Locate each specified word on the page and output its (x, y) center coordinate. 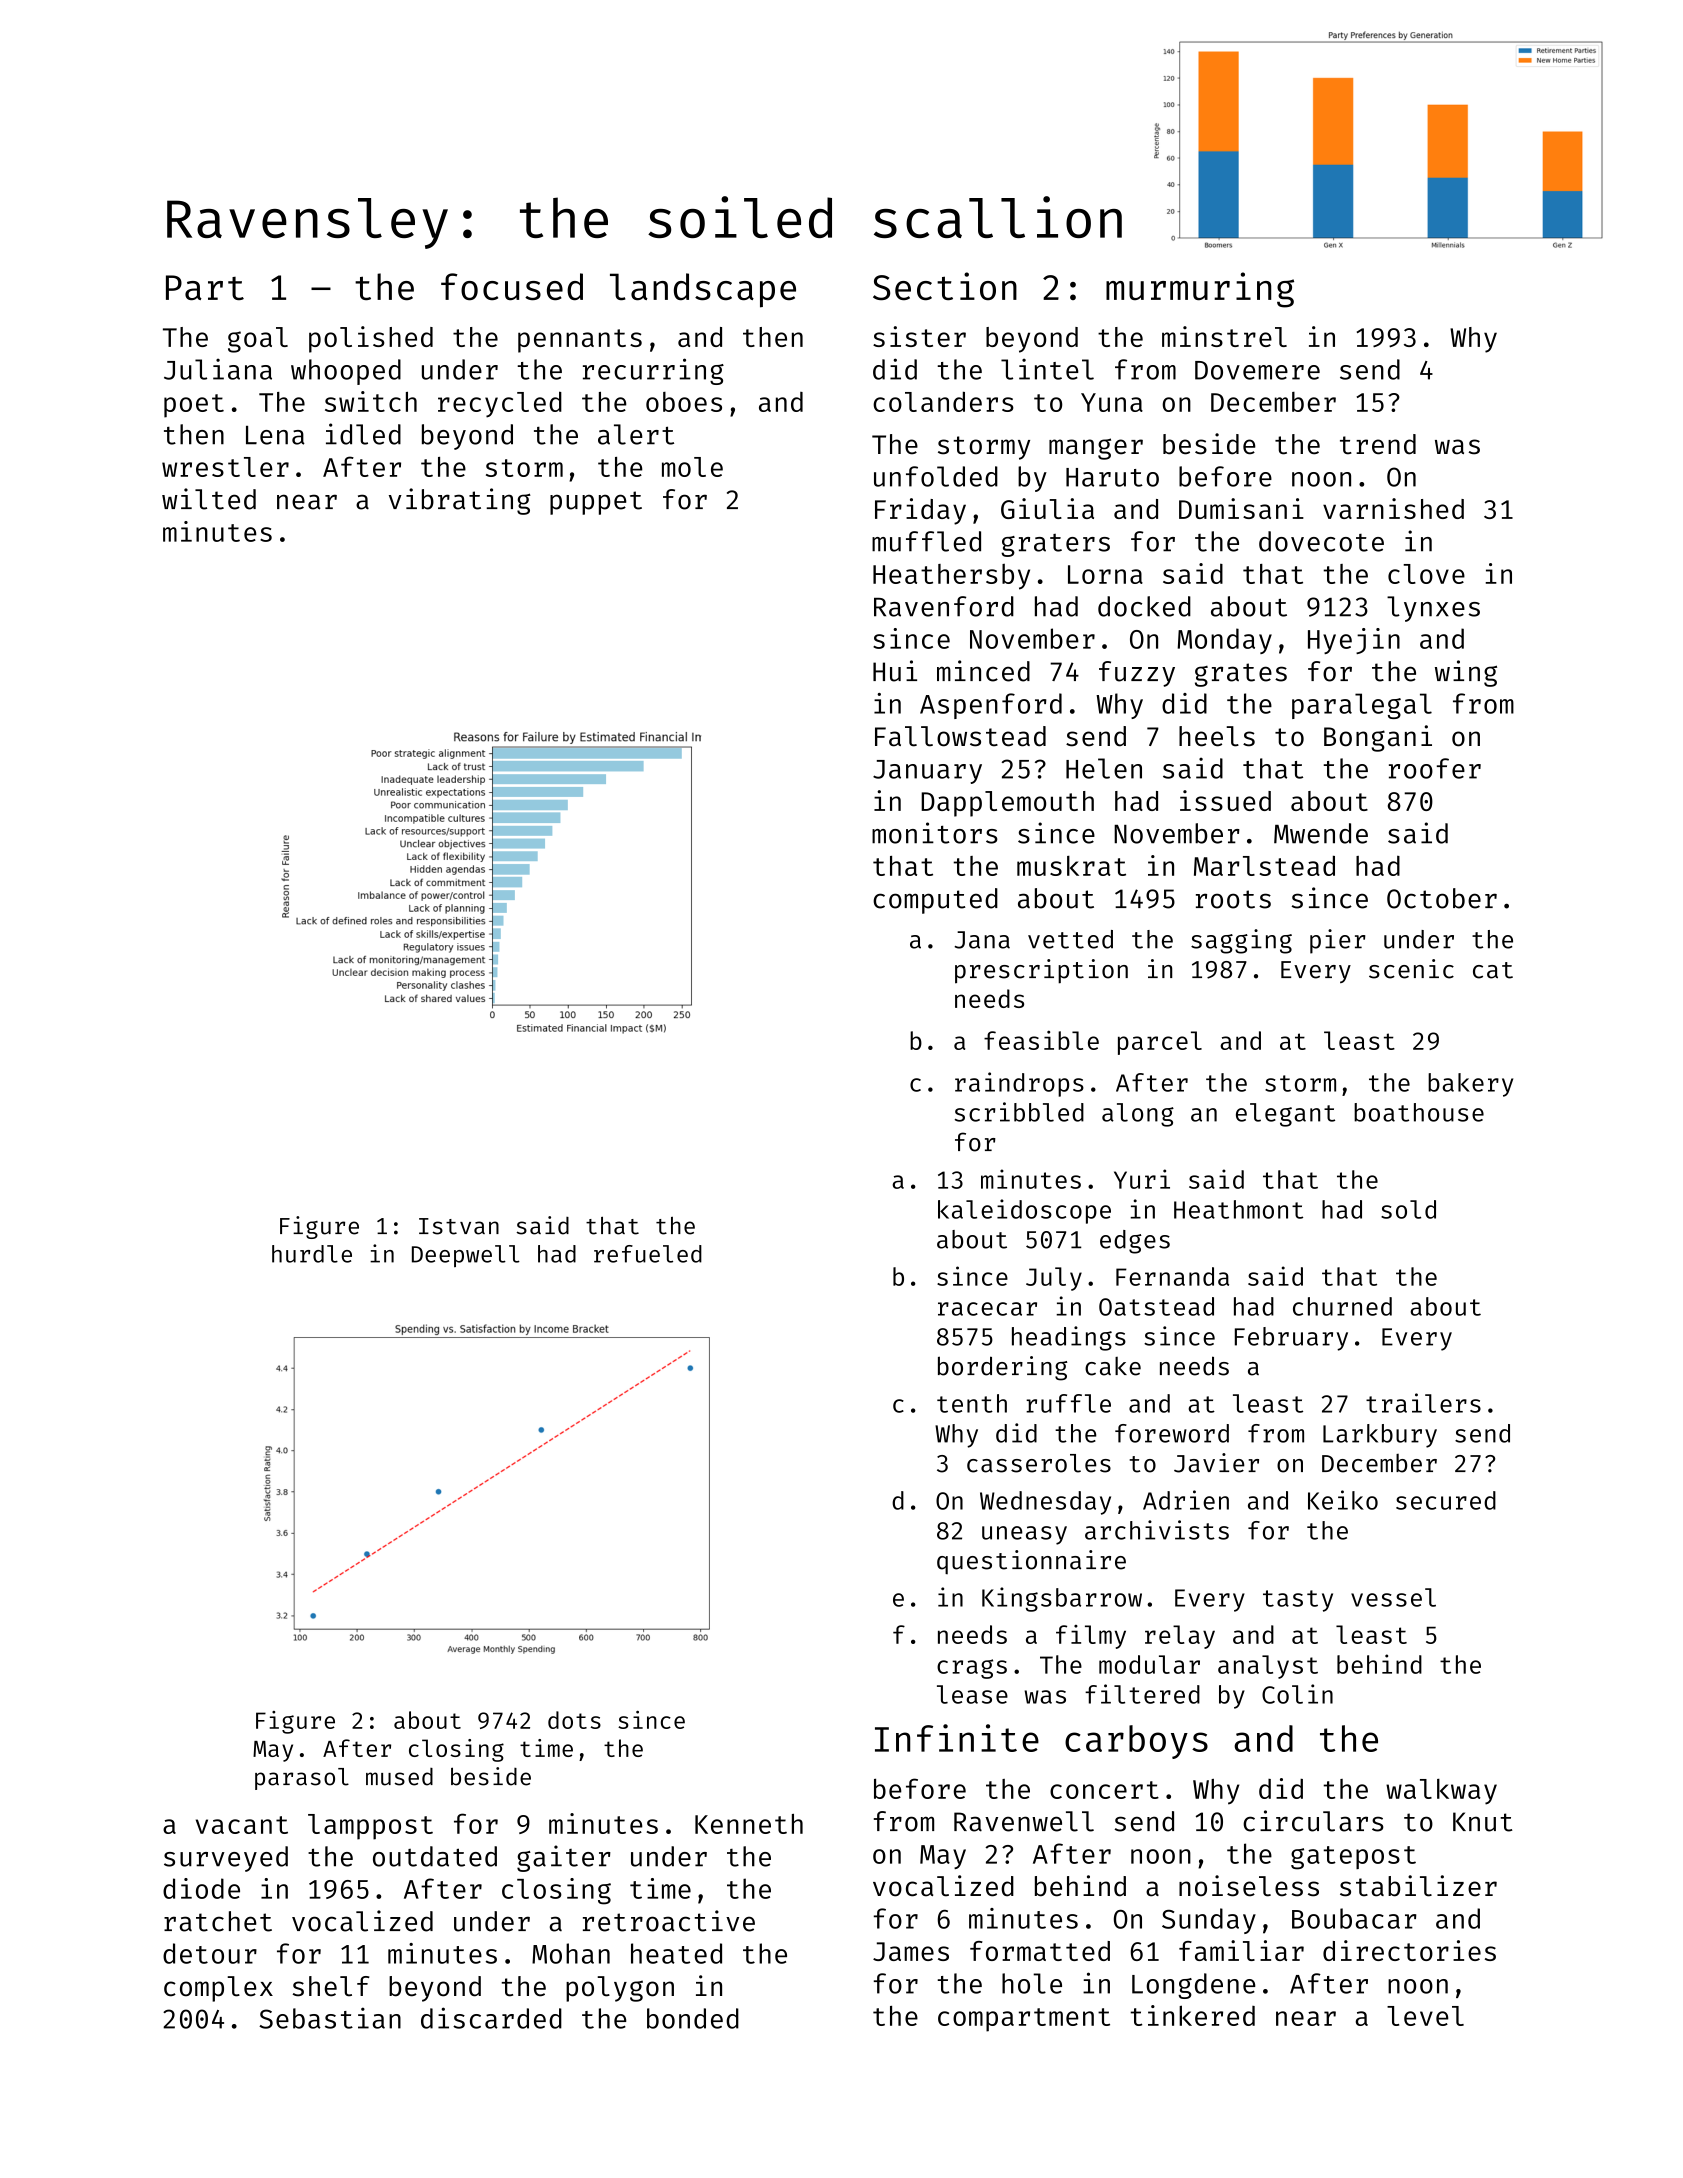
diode (201, 1888)
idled (363, 434)
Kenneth (749, 1824)
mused (399, 1777)
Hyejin (1354, 641)
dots (574, 1720)
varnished (1393, 508)
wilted (209, 499)
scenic (1411, 969)
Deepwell (466, 1256)
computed (935, 901)
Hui (895, 671)
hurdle (312, 1254)
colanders (943, 402)
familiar (1241, 1950)
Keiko (1343, 1500)
